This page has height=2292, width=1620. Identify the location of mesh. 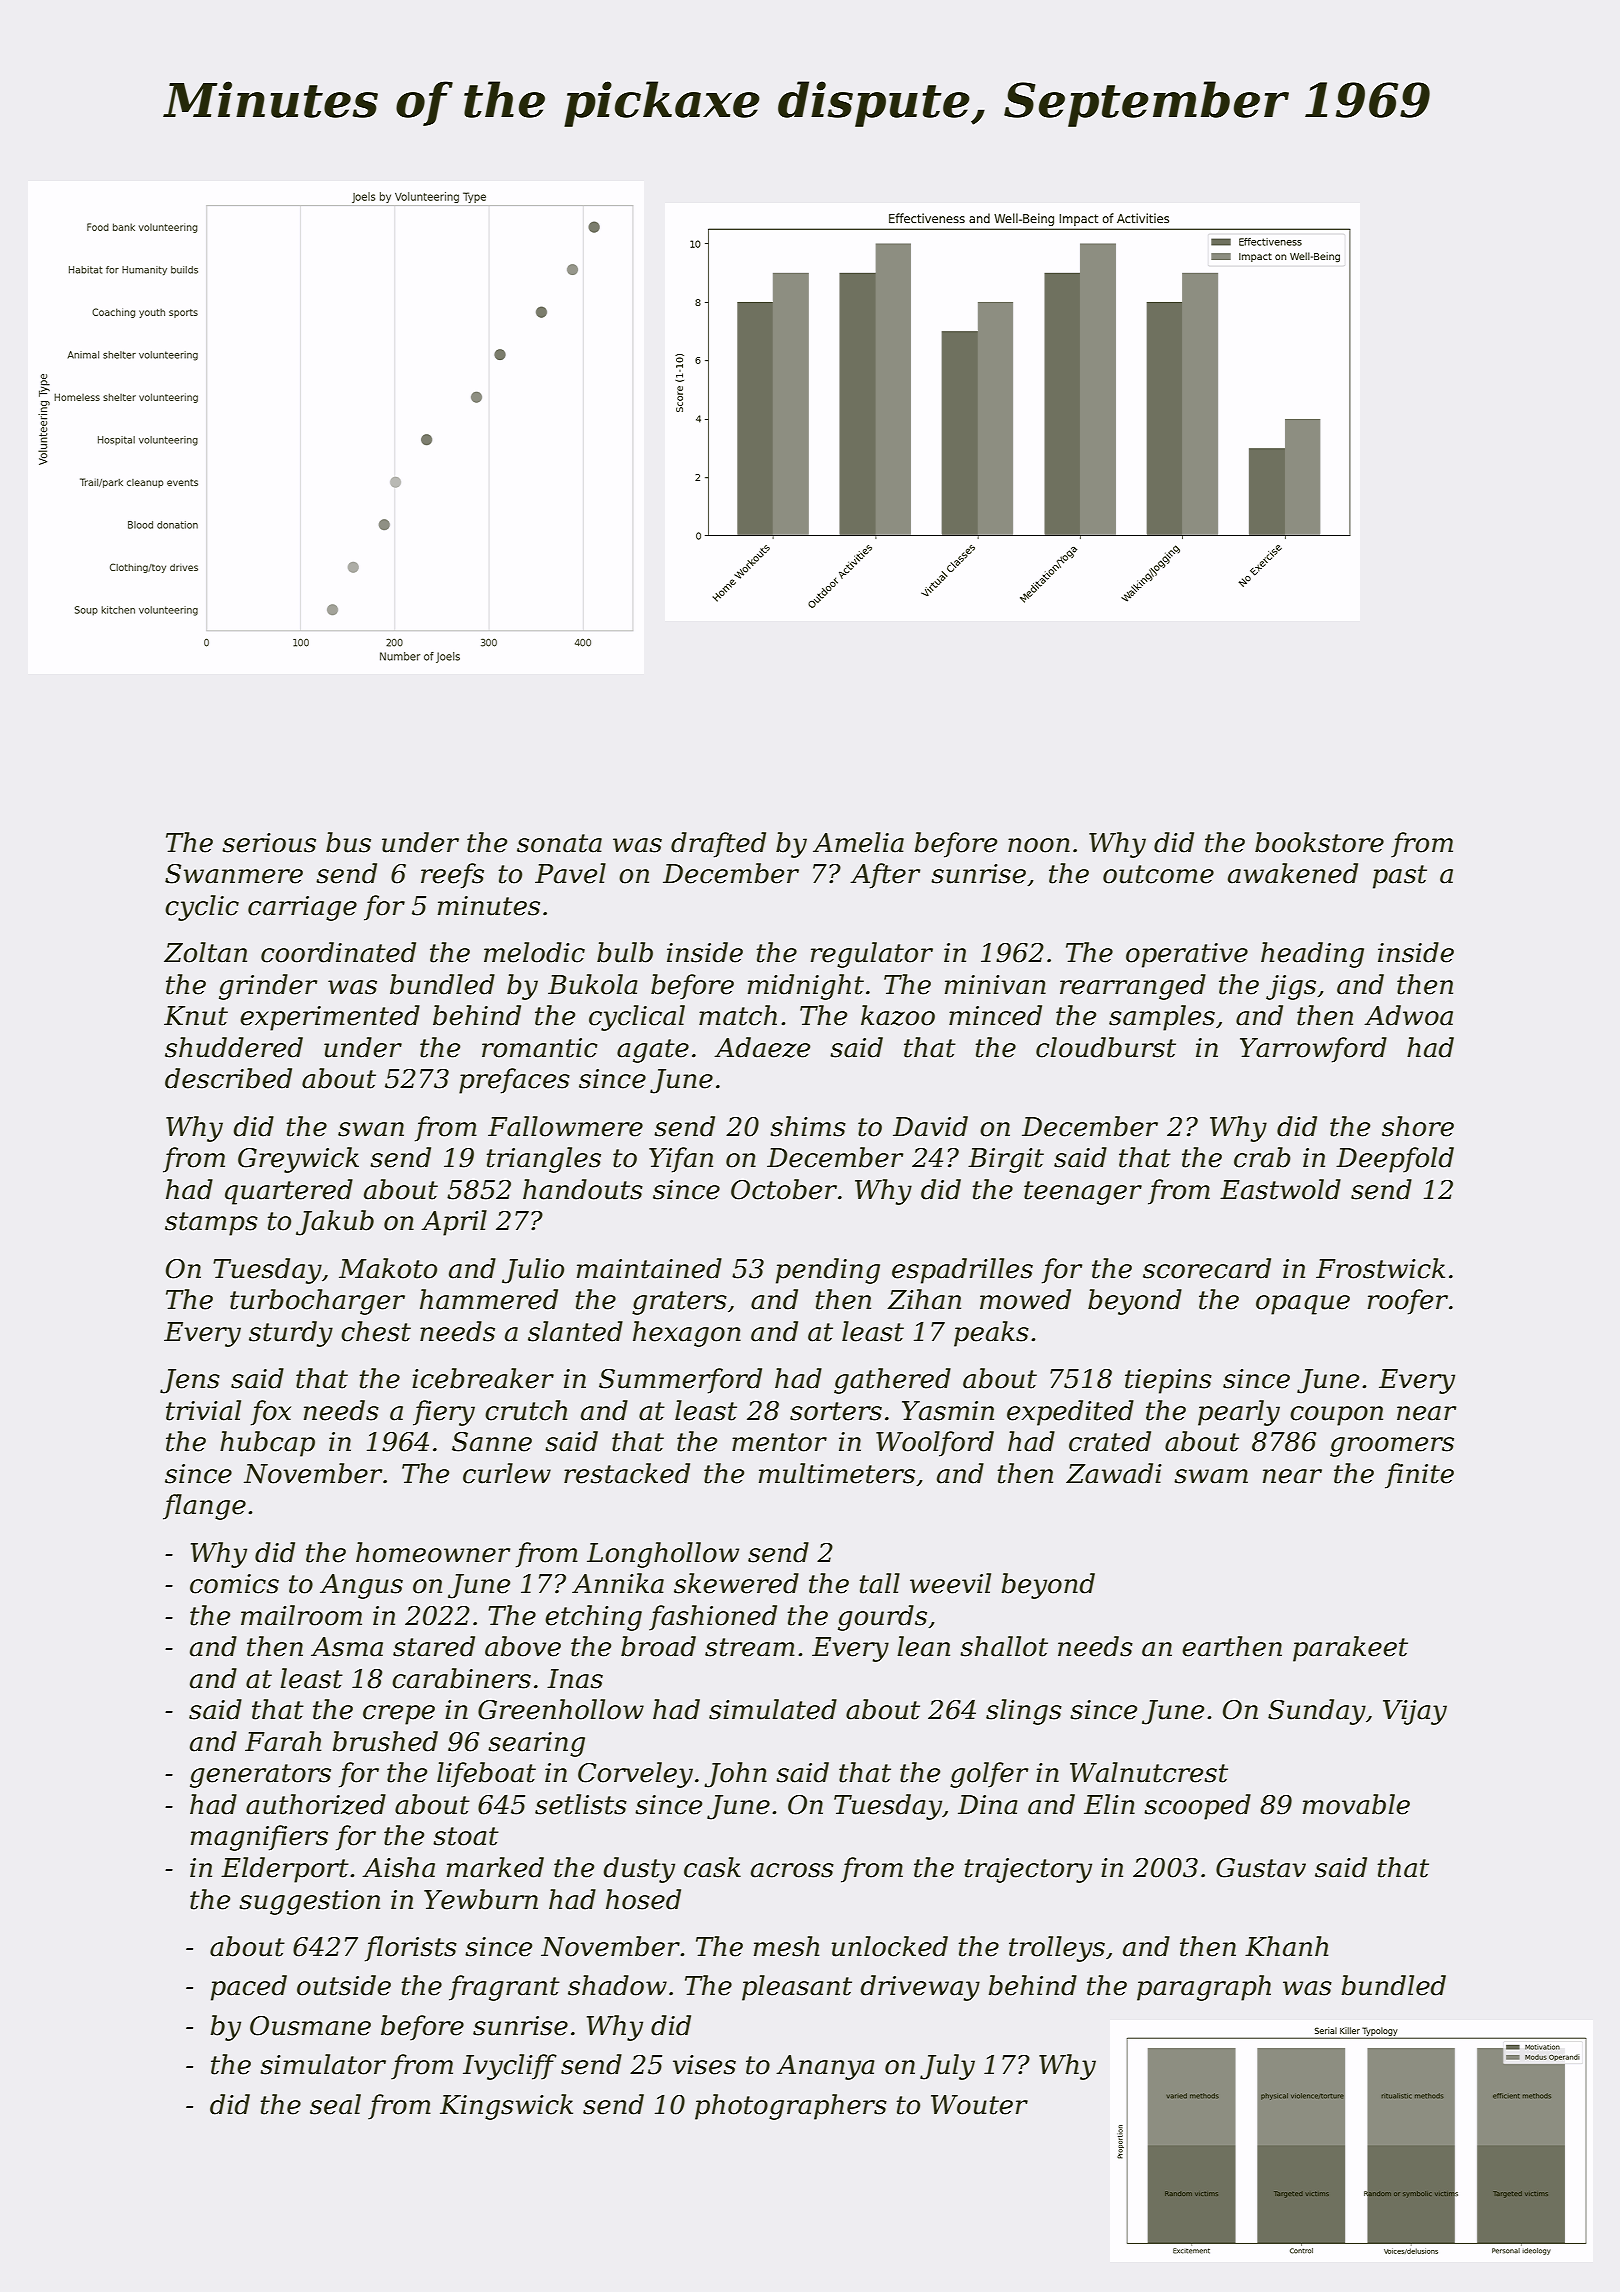
(786, 1946).
